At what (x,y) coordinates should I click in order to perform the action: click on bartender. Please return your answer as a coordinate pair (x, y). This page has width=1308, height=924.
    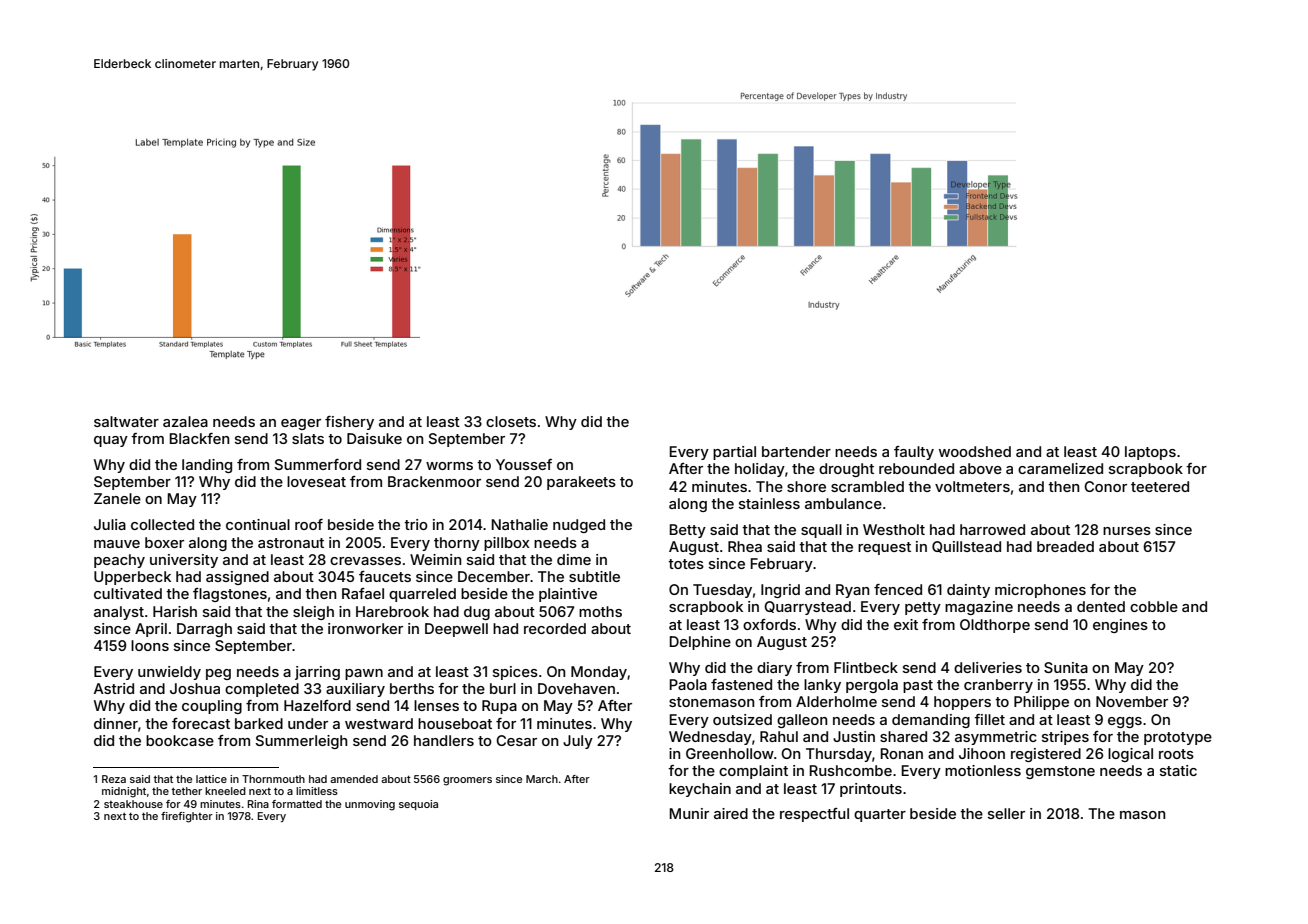
    Looking at the image, I should click on (796, 451).
